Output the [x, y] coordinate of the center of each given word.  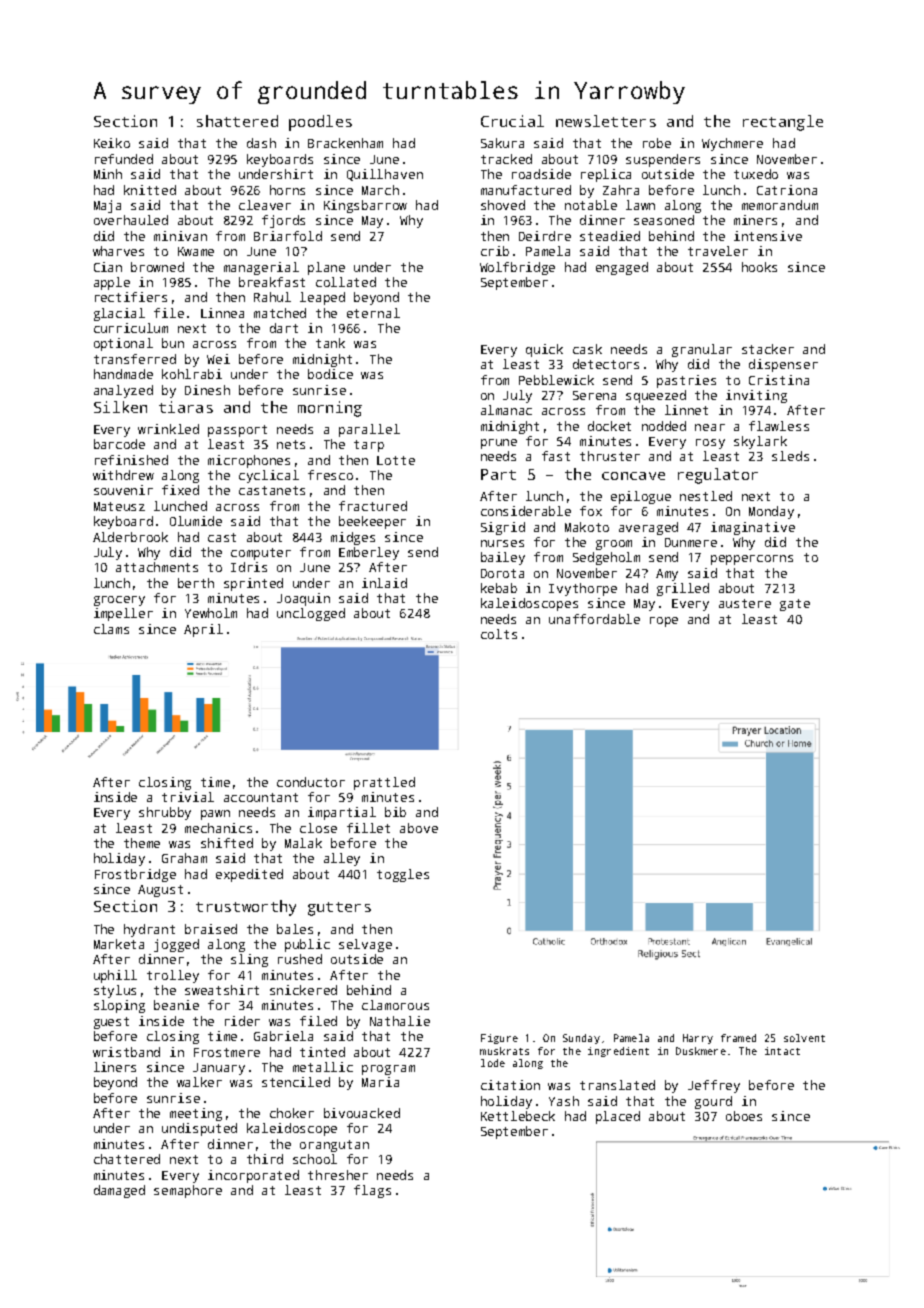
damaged [119, 1191]
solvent [804, 1038]
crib [495, 251]
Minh [108, 174]
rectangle [783, 123]
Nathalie [400, 1021]
